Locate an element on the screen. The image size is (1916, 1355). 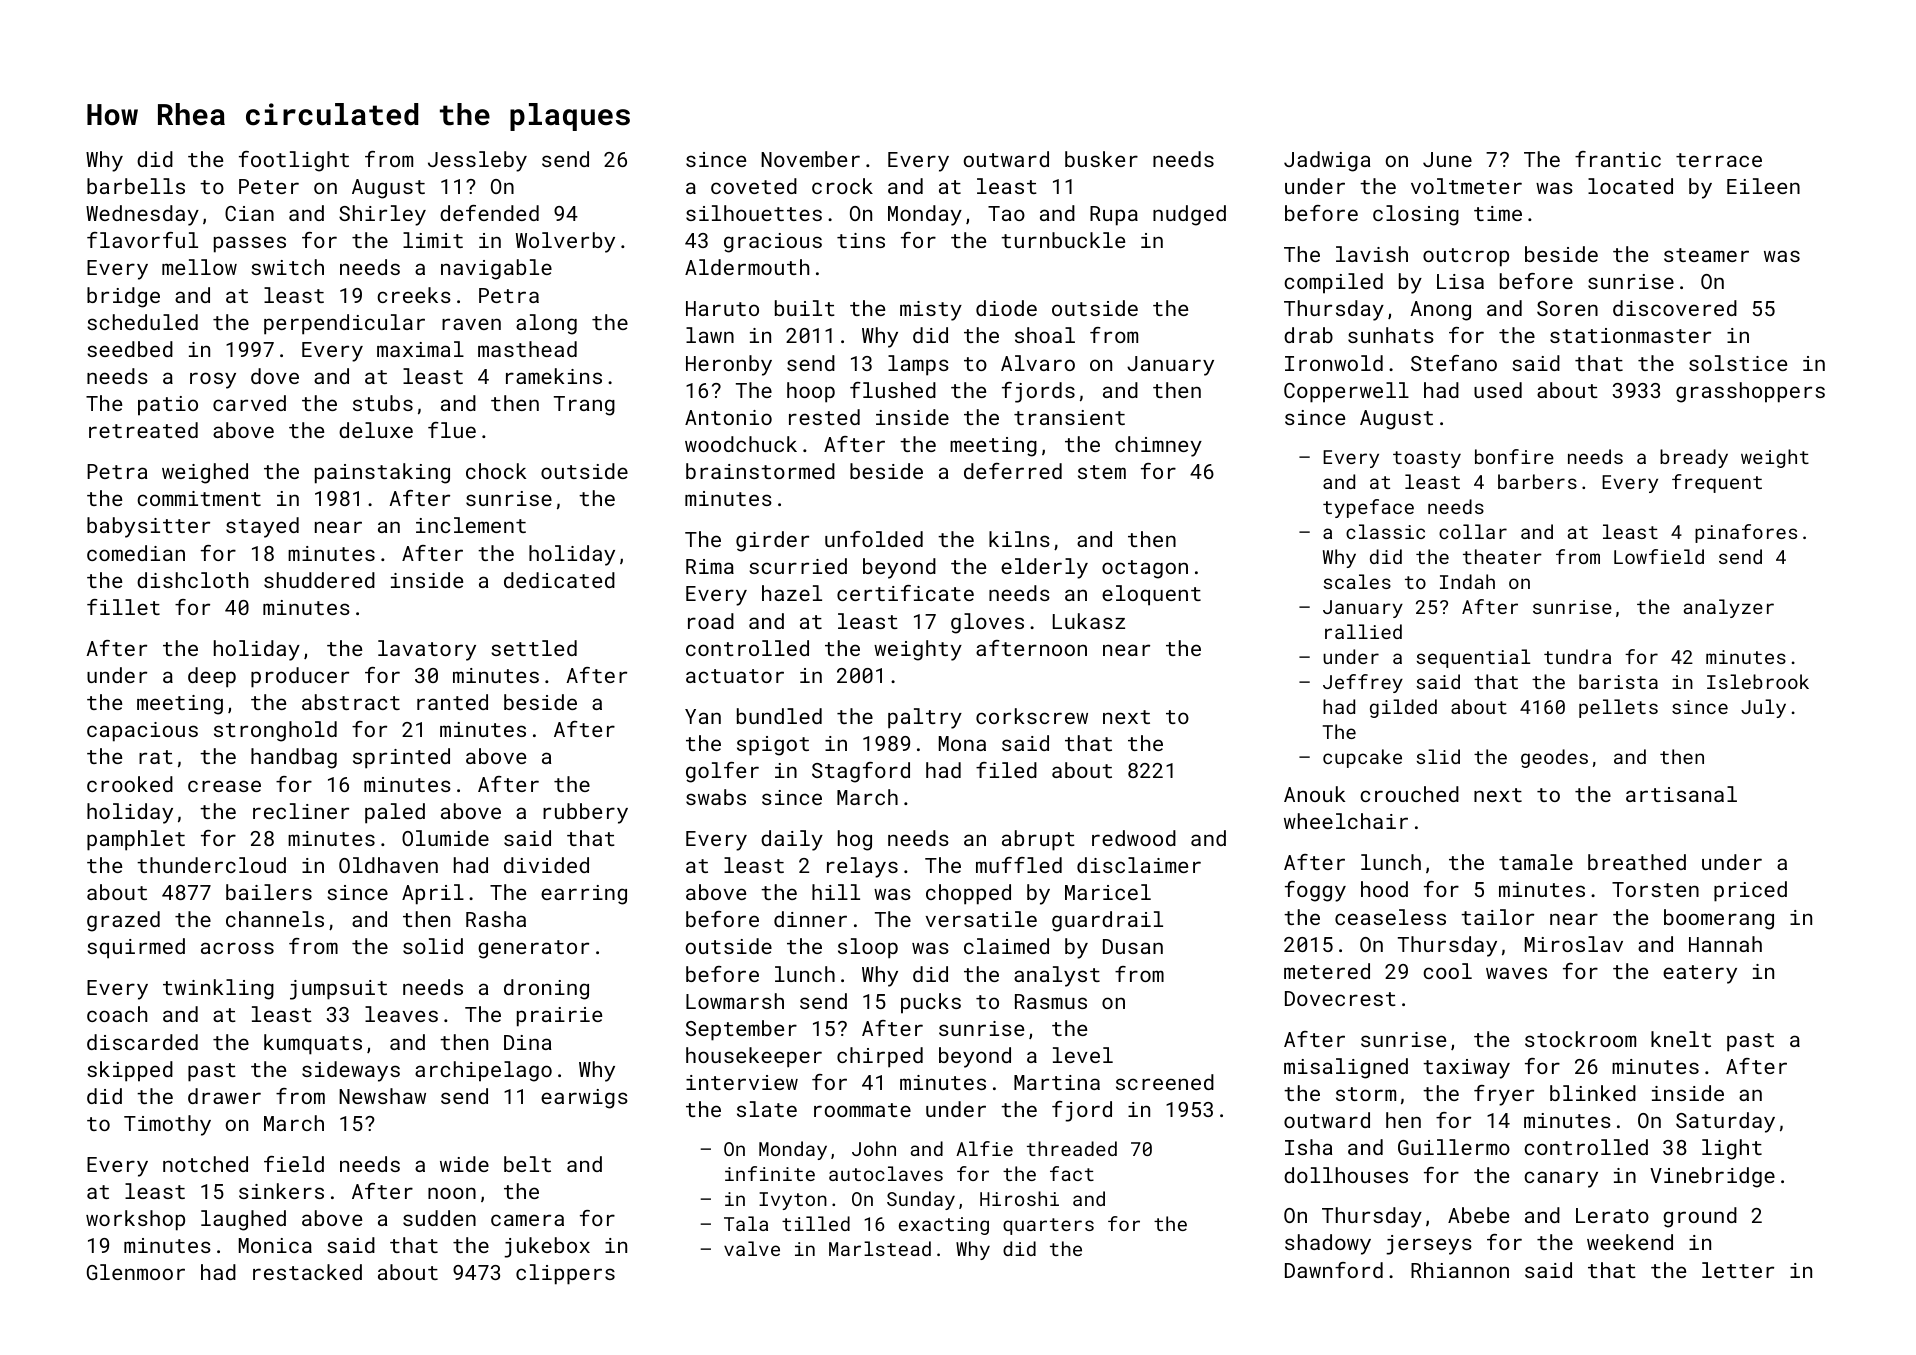
Dawnford is located at coordinates (1334, 1270).
